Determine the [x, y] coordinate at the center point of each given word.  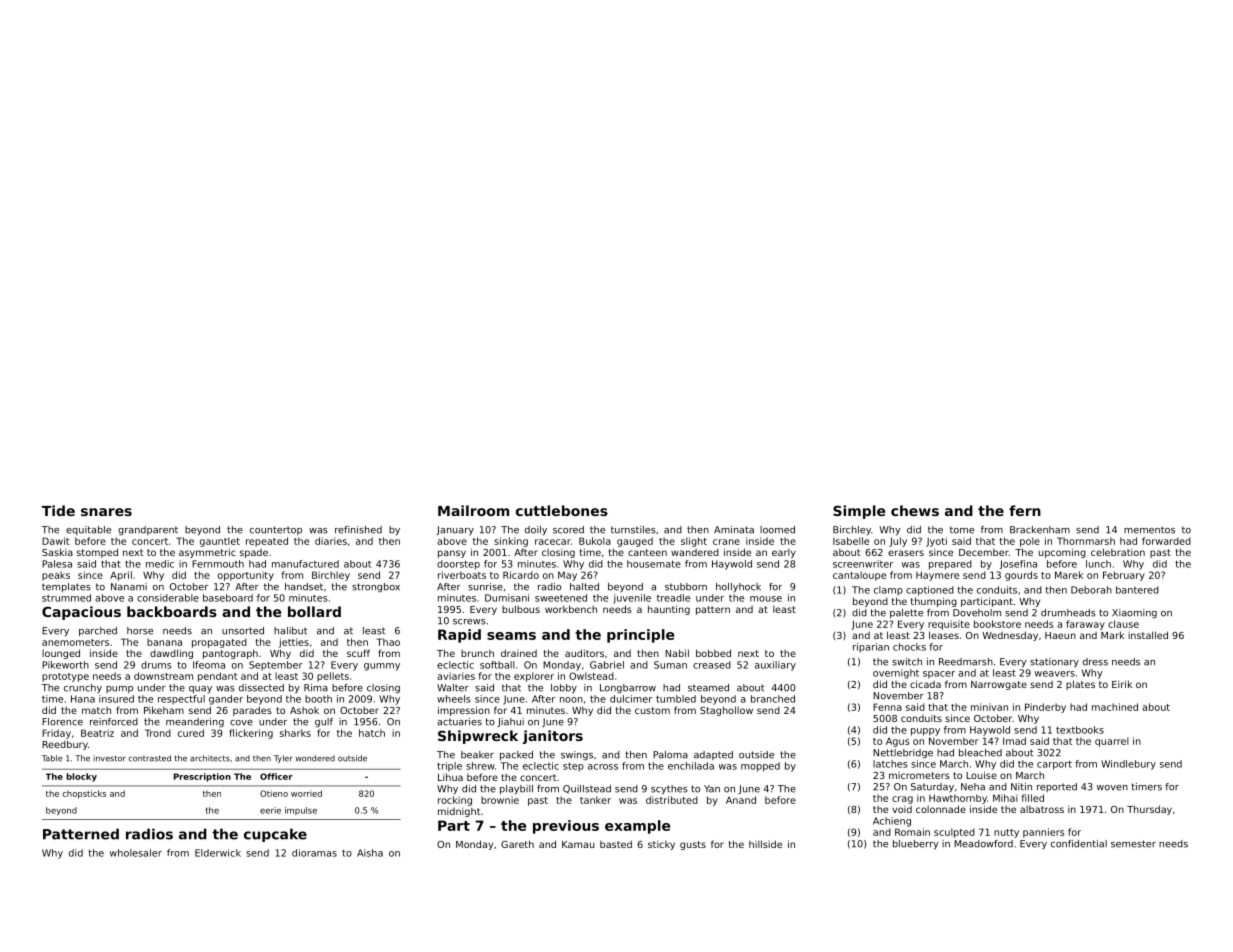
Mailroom [473, 510]
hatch [372, 733]
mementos [1149, 530]
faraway [1085, 625]
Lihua [450, 777]
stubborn [686, 587]
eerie [270, 810]
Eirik [1122, 684]
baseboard [228, 598]
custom [652, 710]
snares [106, 512]
